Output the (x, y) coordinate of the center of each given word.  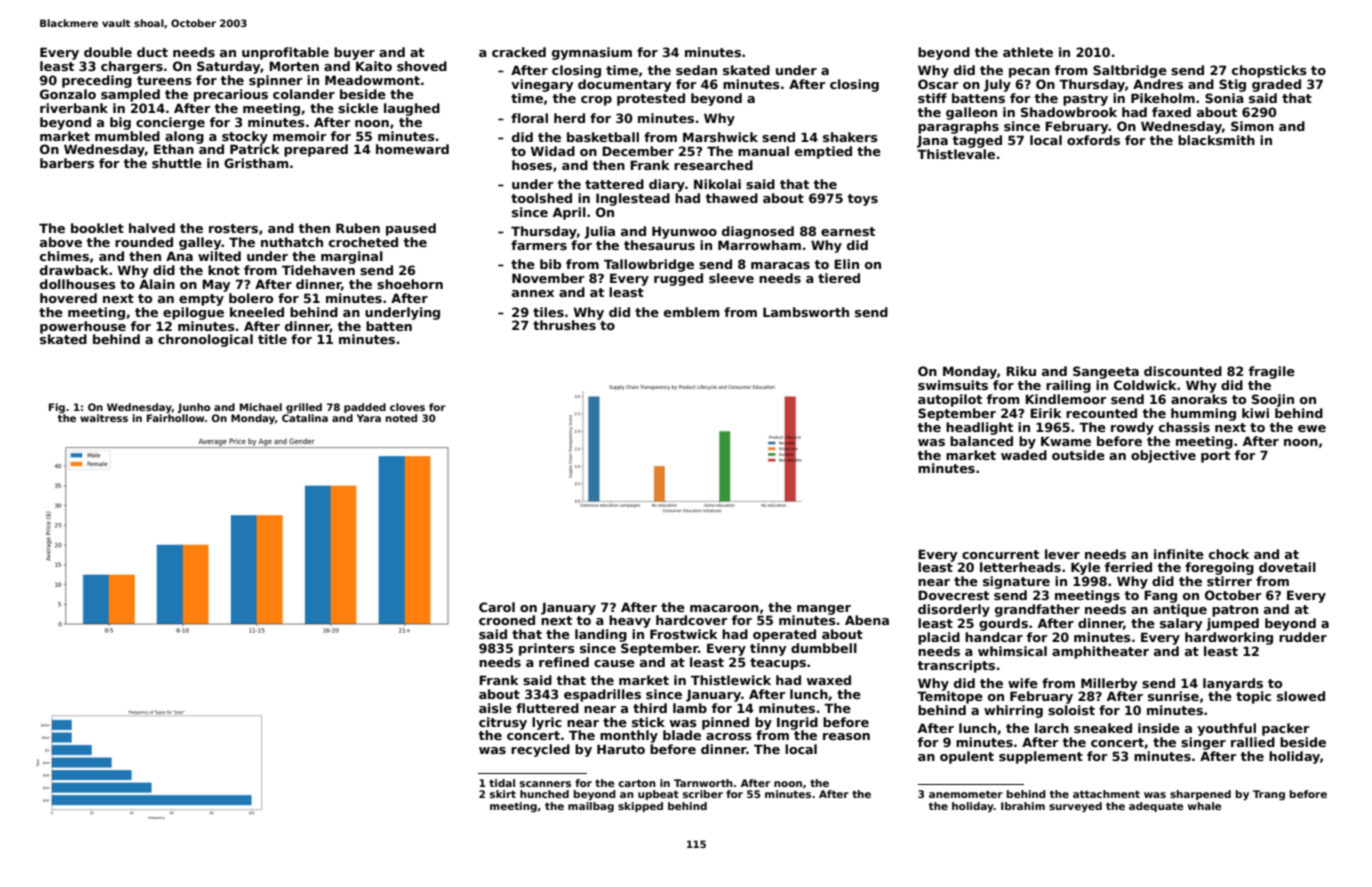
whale (1204, 806)
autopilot (950, 400)
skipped (640, 807)
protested (651, 99)
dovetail (1287, 567)
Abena (867, 620)
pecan (1029, 73)
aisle (495, 708)
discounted (1183, 371)
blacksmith (1216, 140)
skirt (503, 794)
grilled (304, 408)
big (120, 123)
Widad (553, 151)
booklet (97, 228)
